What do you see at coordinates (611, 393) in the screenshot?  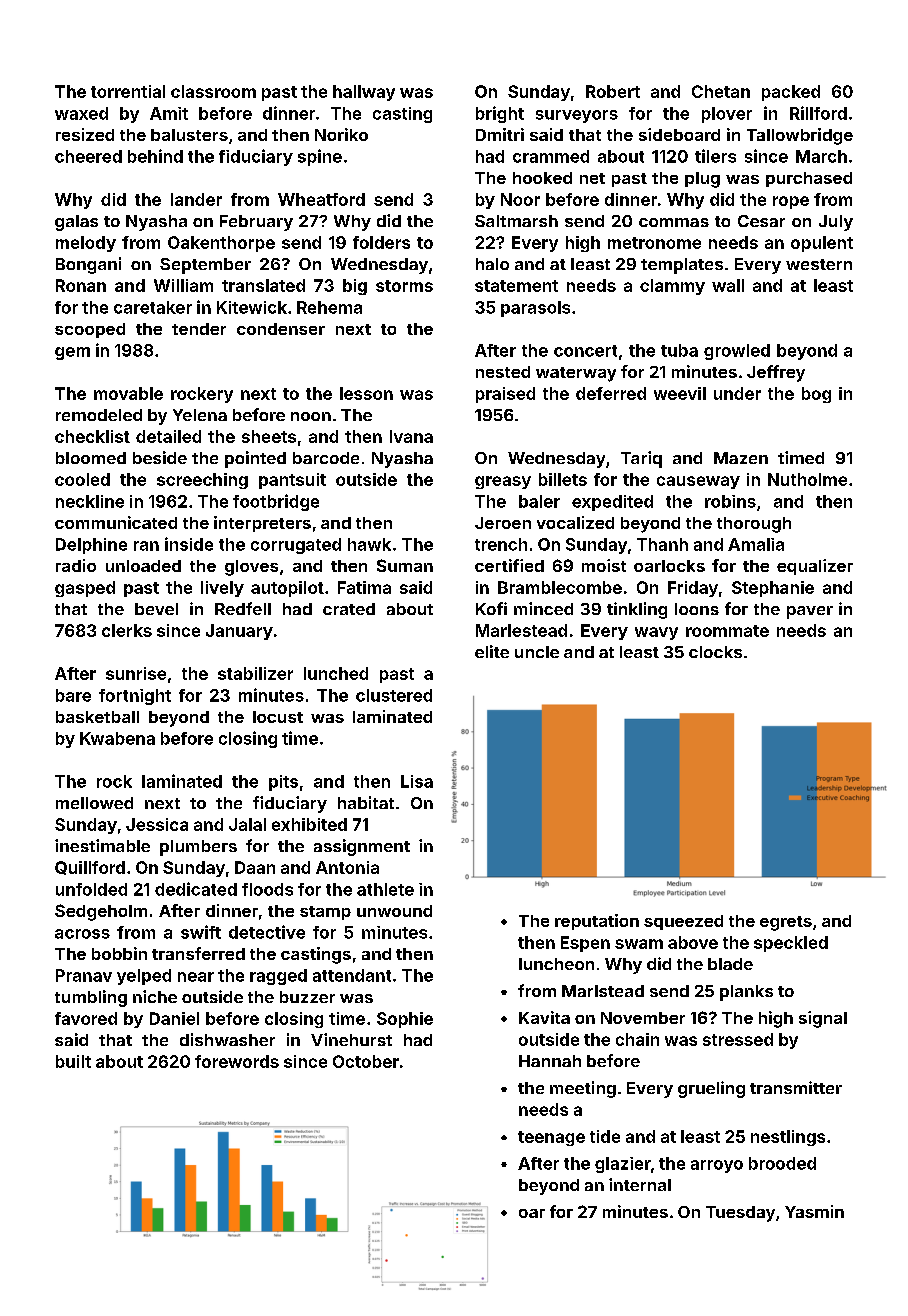 I see `deferred` at bounding box center [611, 393].
